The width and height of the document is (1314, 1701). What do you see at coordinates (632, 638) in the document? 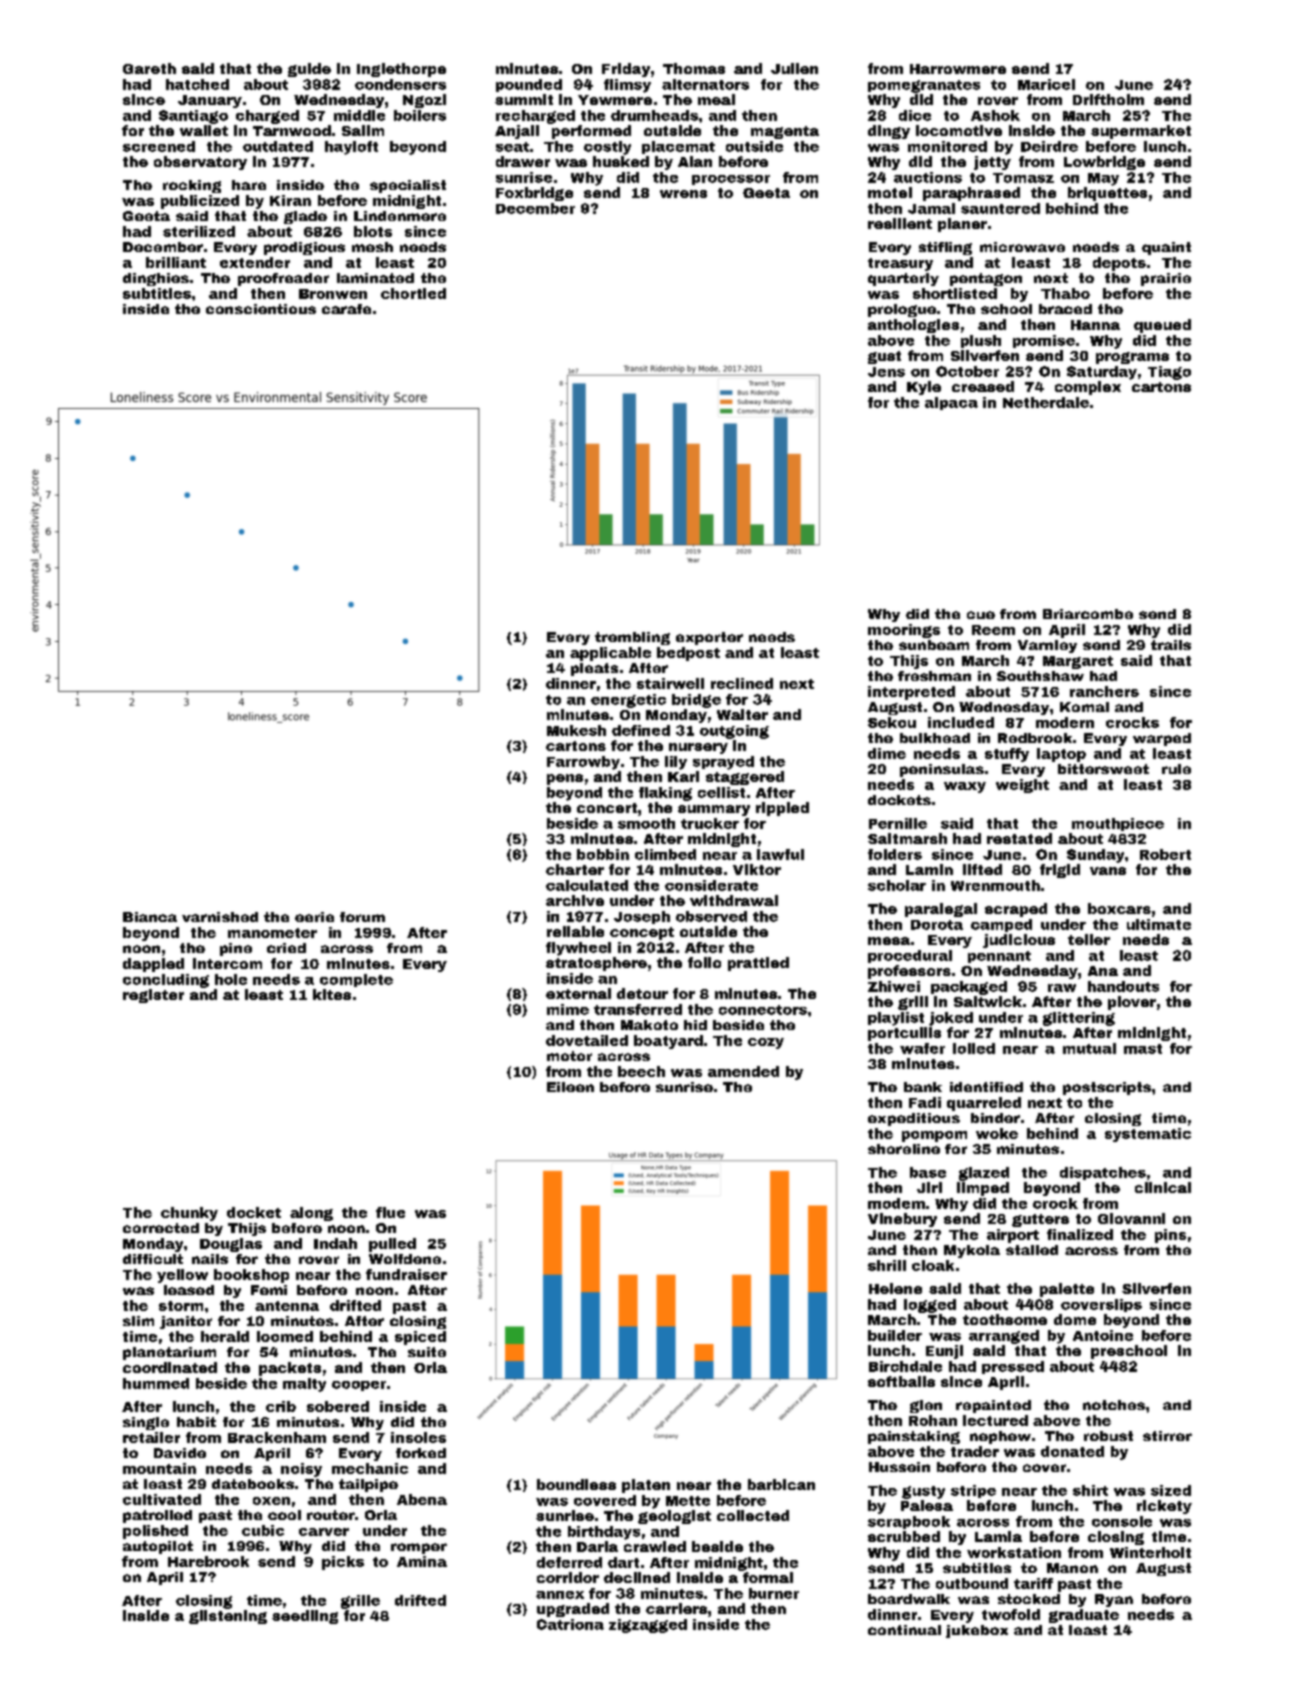
I see `trembling` at bounding box center [632, 638].
